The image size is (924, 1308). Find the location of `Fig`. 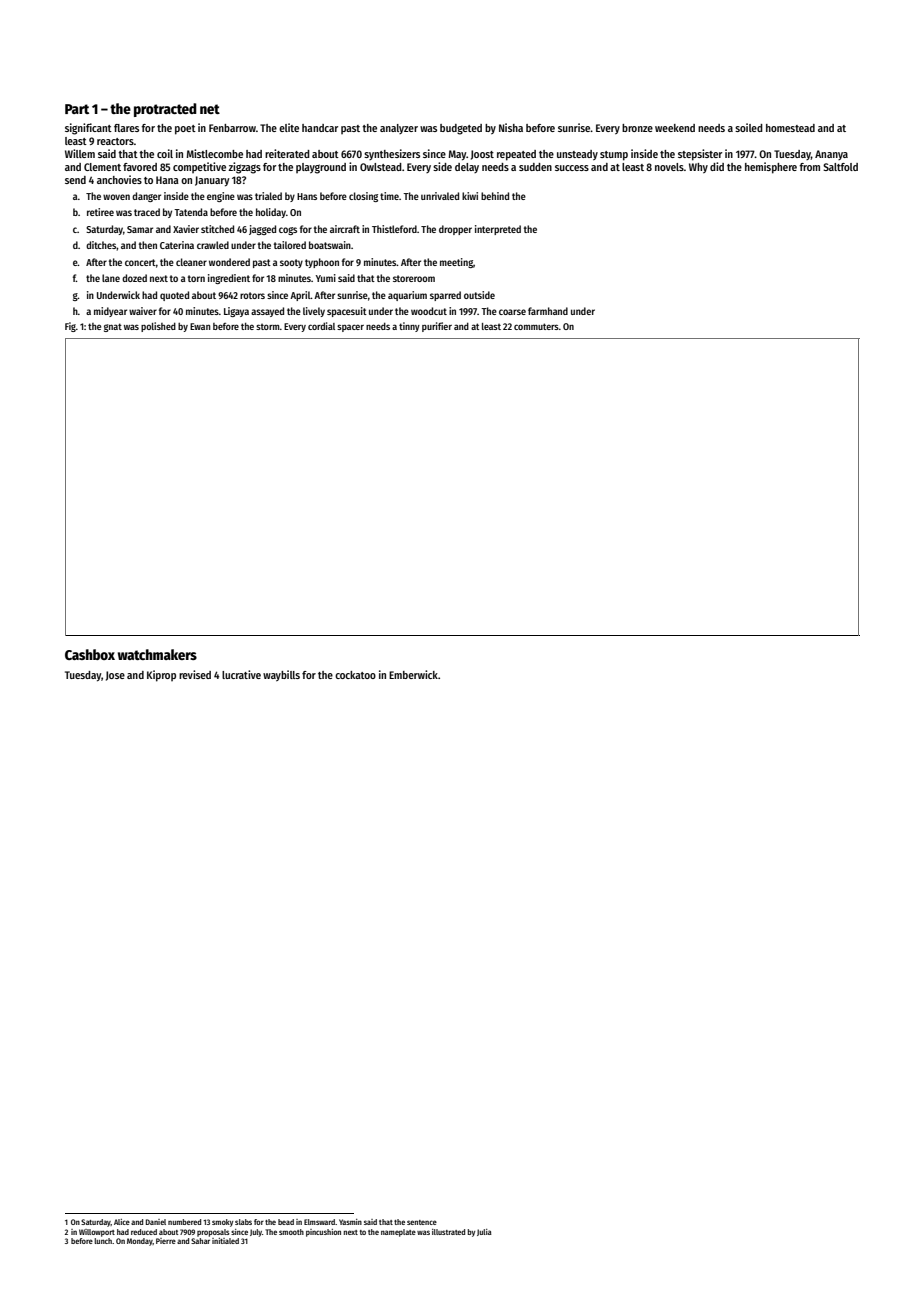

Fig is located at coordinates (70, 327).
